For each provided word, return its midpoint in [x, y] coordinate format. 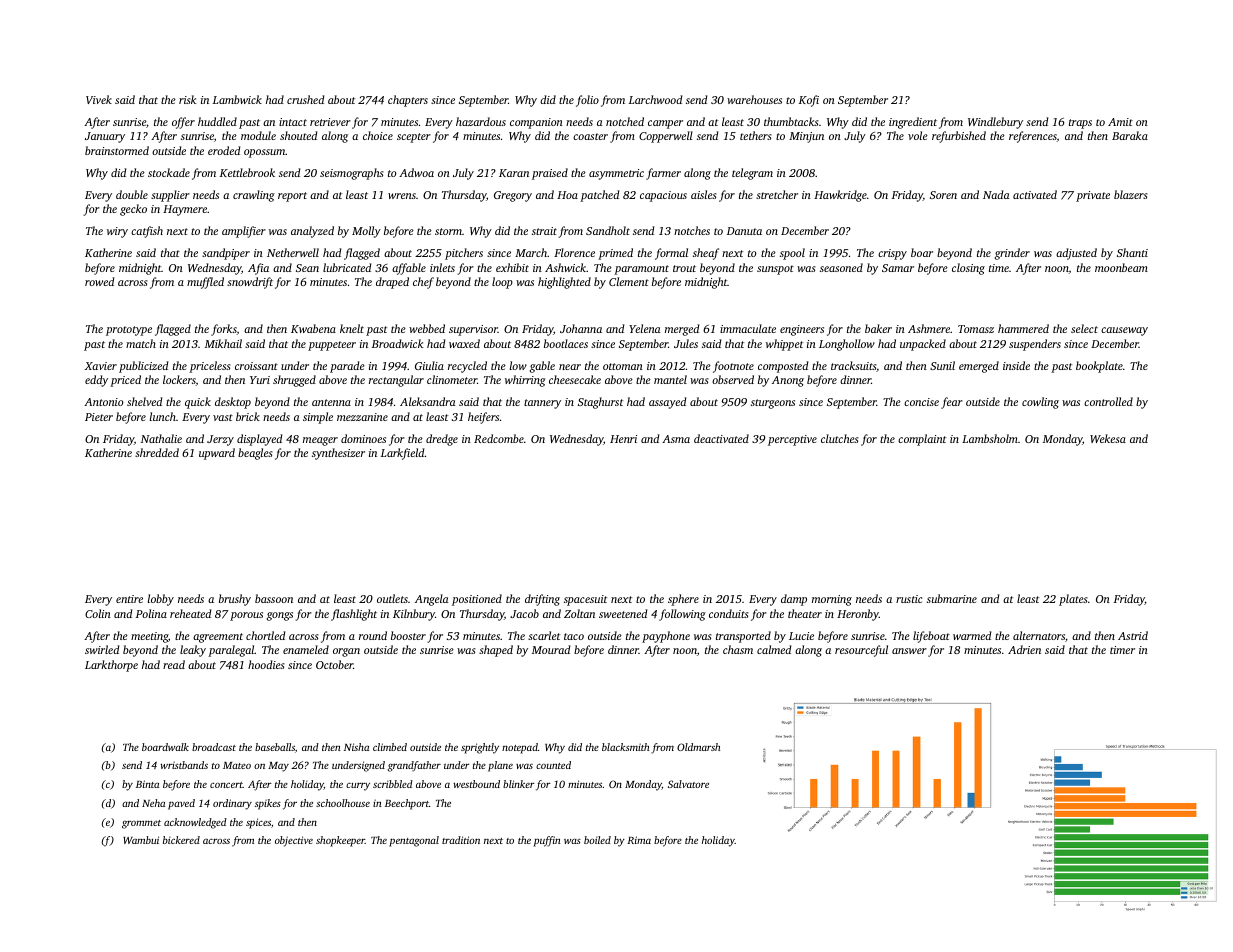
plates [1073, 600]
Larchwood [655, 99]
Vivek [99, 99]
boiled [597, 840]
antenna [331, 402]
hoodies [266, 664]
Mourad [551, 649]
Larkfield [403, 454]
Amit [1120, 122]
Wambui [141, 840]
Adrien [1024, 649]
